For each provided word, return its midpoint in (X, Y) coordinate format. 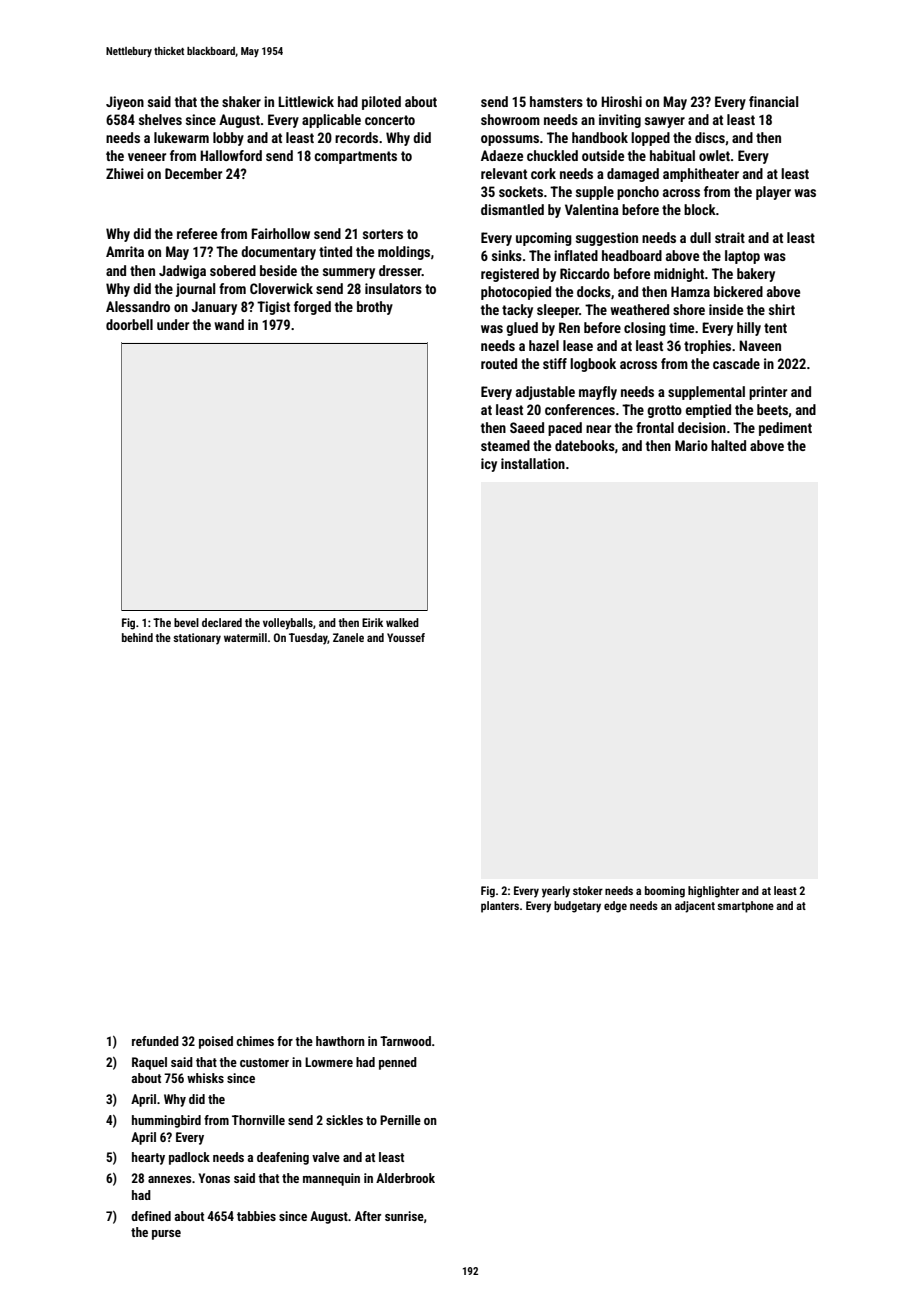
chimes (255, 1041)
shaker (241, 101)
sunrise (404, 1216)
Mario (691, 445)
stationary (197, 639)
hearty (148, 1158)
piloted (381, 103)
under (173, 324)
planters (500, 907)
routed (499, 363)
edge (615, 907)
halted (728, 445)
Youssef (406, 637)
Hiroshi (621, 101)
